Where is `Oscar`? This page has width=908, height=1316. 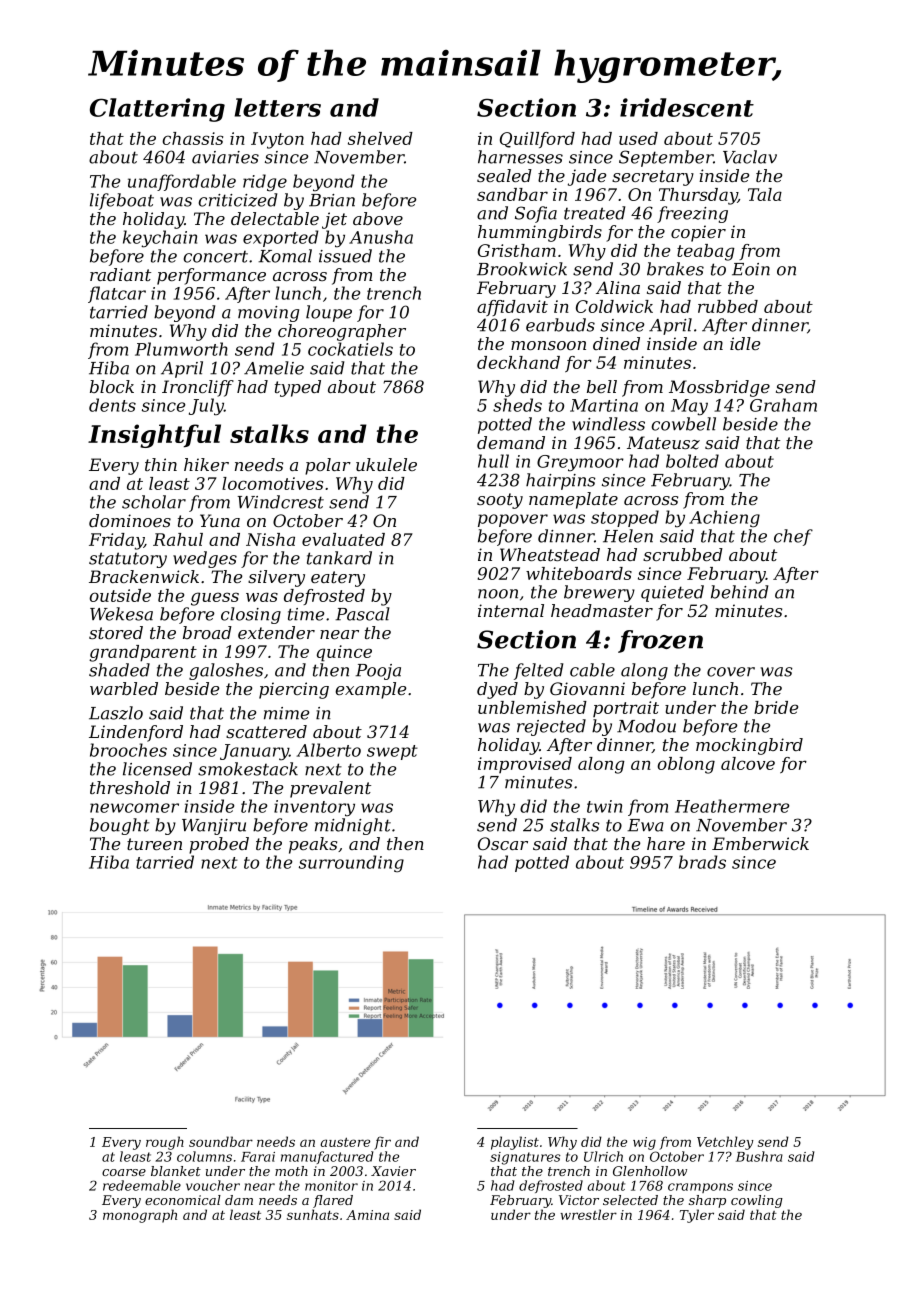
Oscar is located at coordinates (503, 843).
